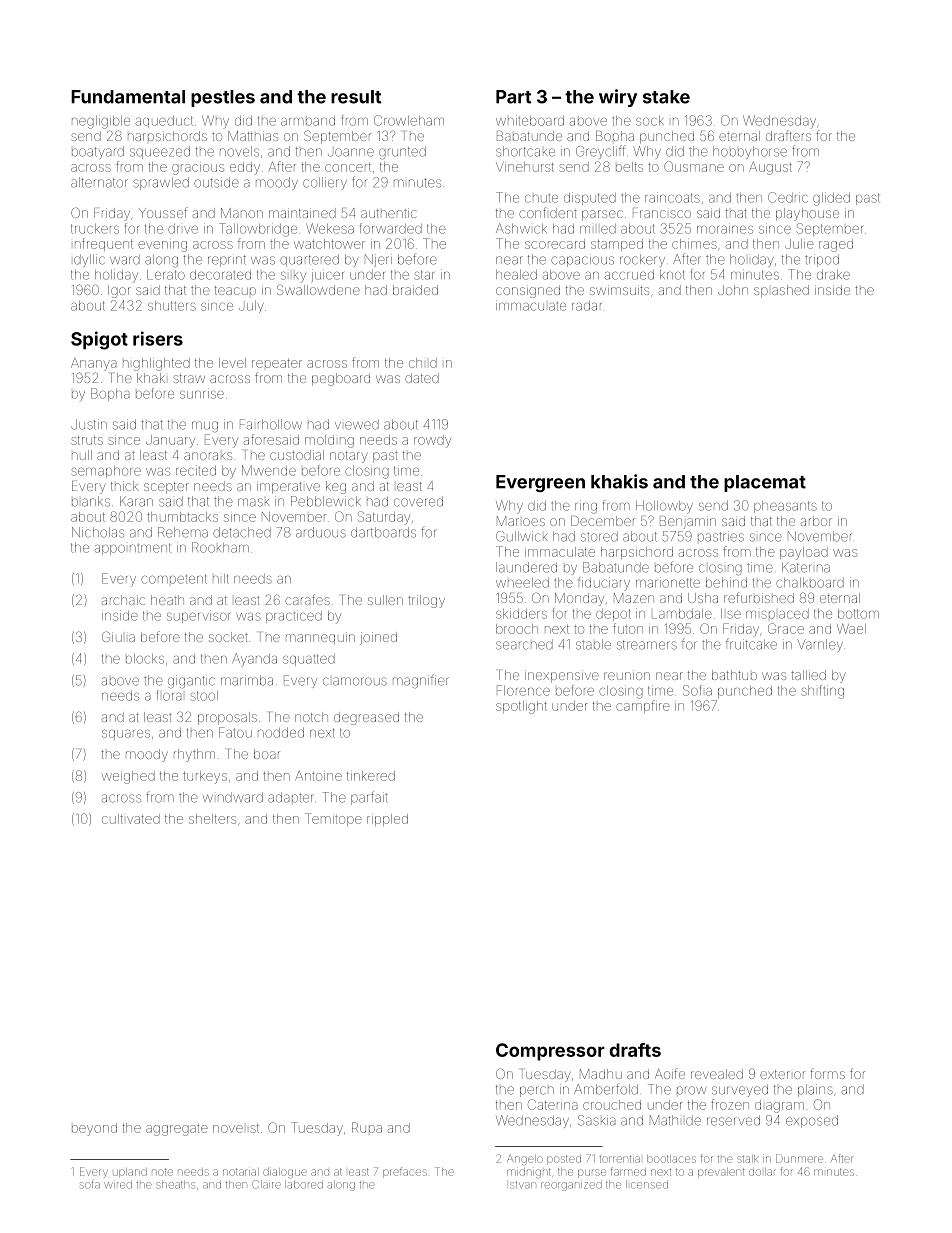  What do you see at coordinates (253, 136) in the screenshot?
I see `Matthias` at bounding box center [253, 136].
